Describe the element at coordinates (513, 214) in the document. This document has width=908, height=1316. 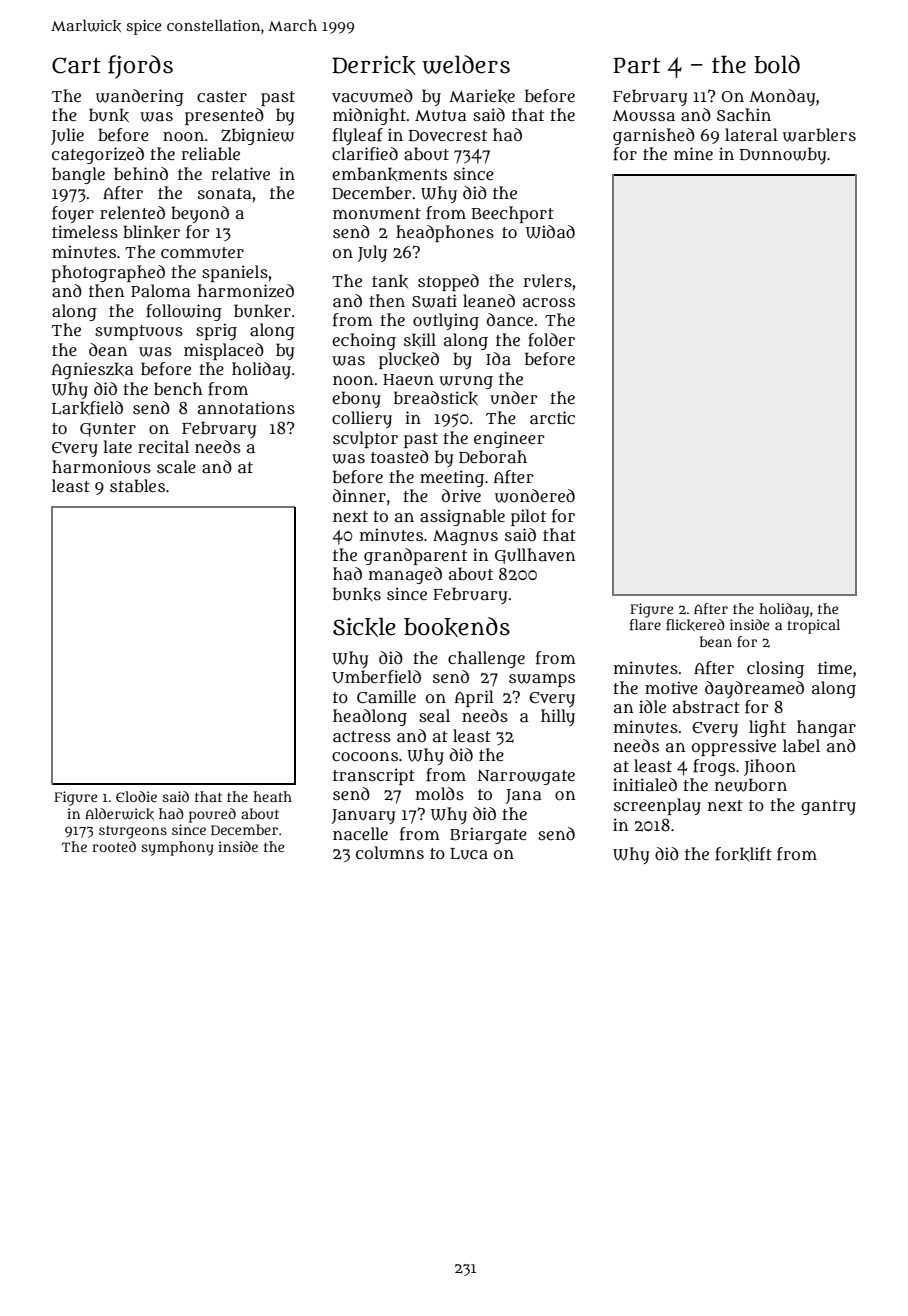
I see `Beechport` at that location.
